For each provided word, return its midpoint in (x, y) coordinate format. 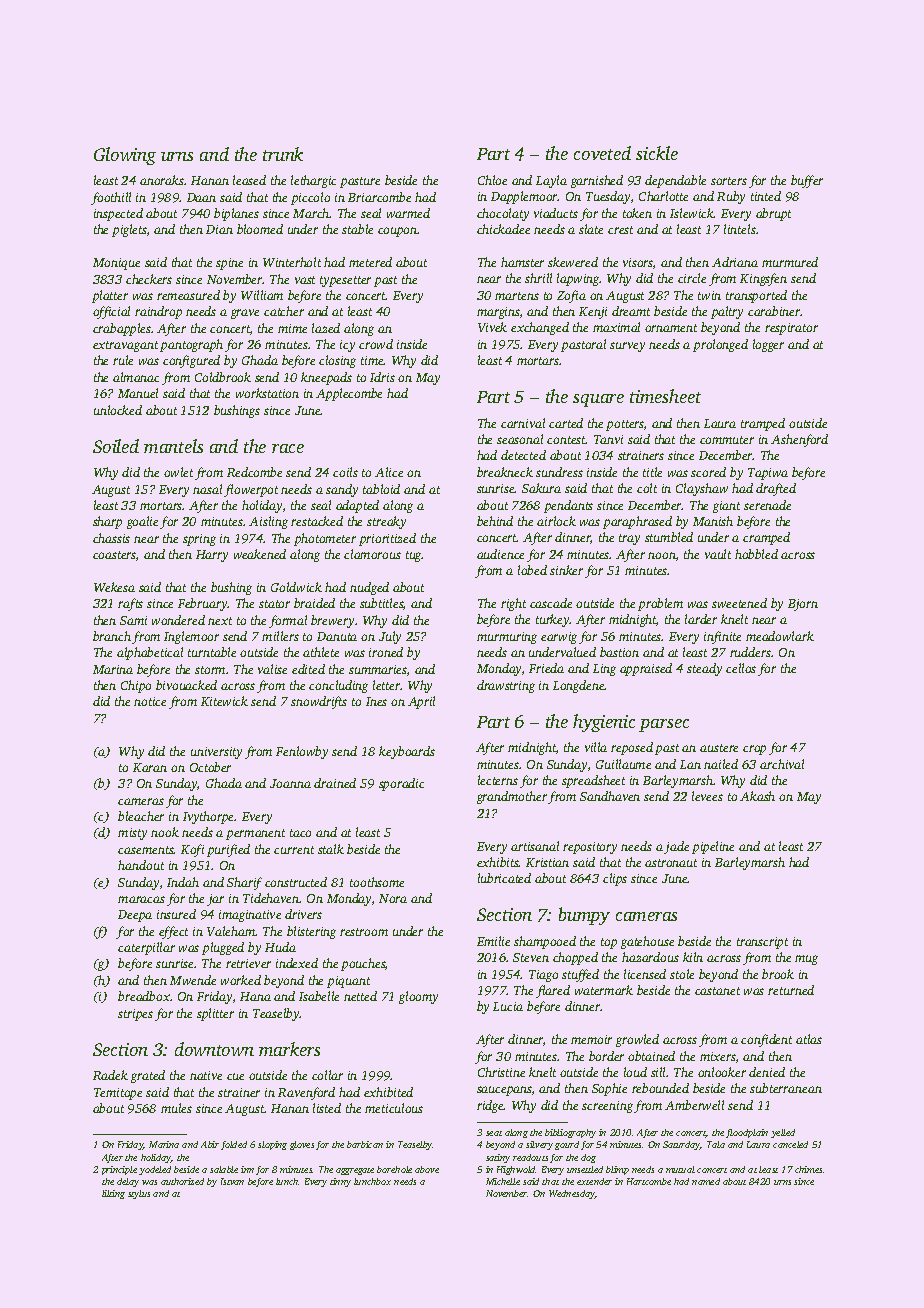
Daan (201, 197)
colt (647, 488)
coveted (602, 153)
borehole (394, 1169)
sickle (657, 153)
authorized (182, 1181)
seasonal (520, 439)
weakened (260, 554)
